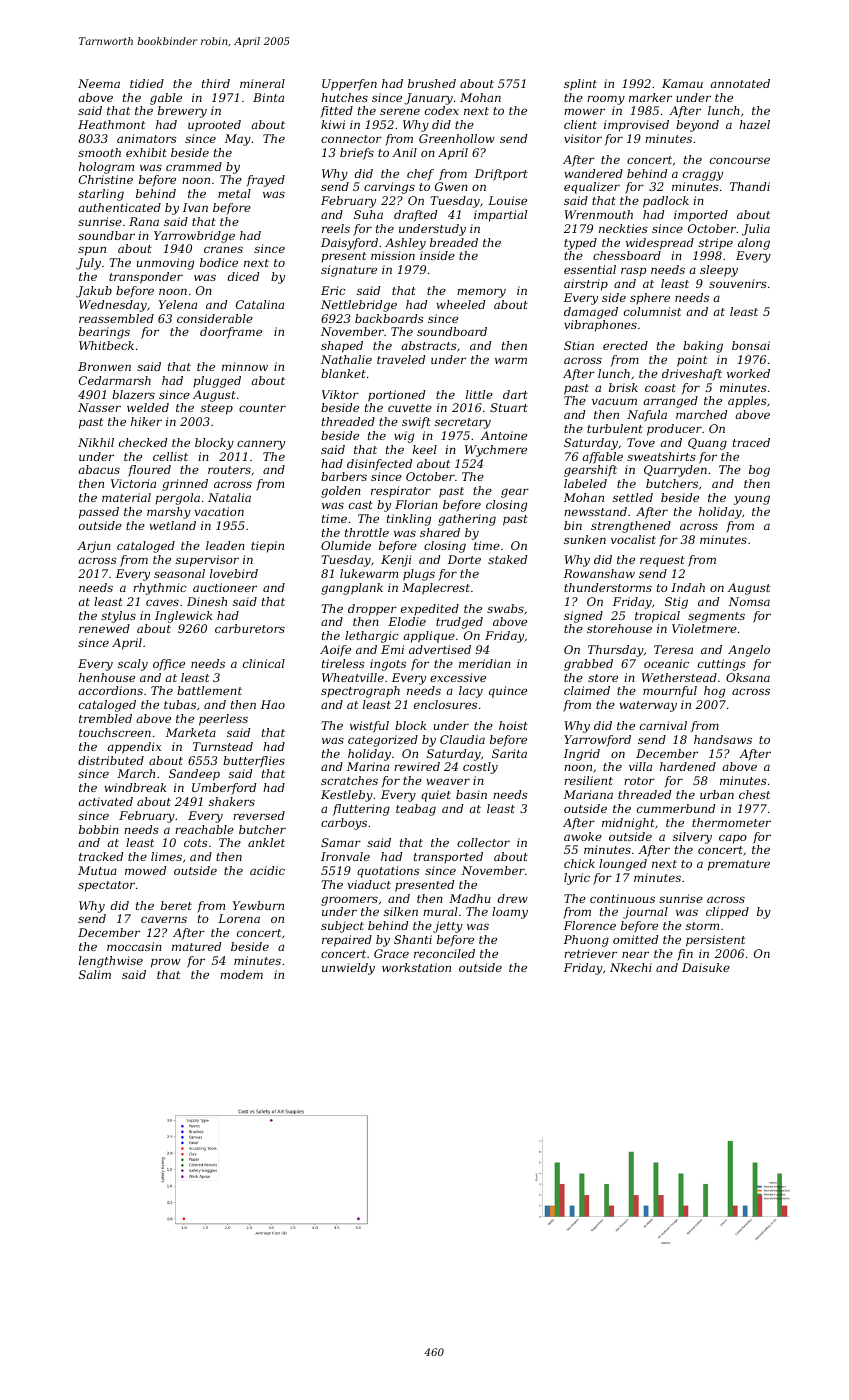  I want to click on battlement, so click(209, 690).
